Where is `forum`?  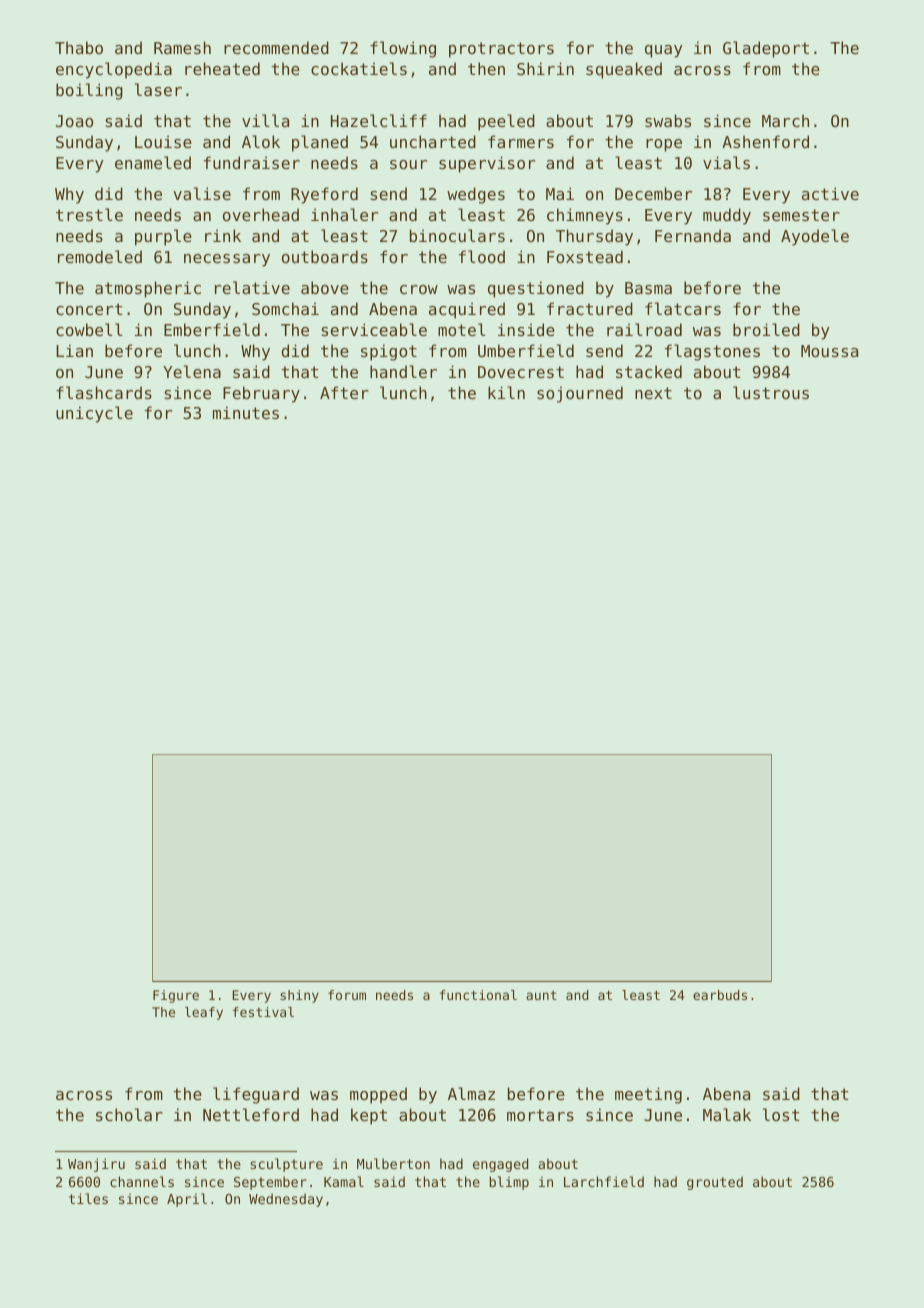
forum is located at coordinates (347, 995).
